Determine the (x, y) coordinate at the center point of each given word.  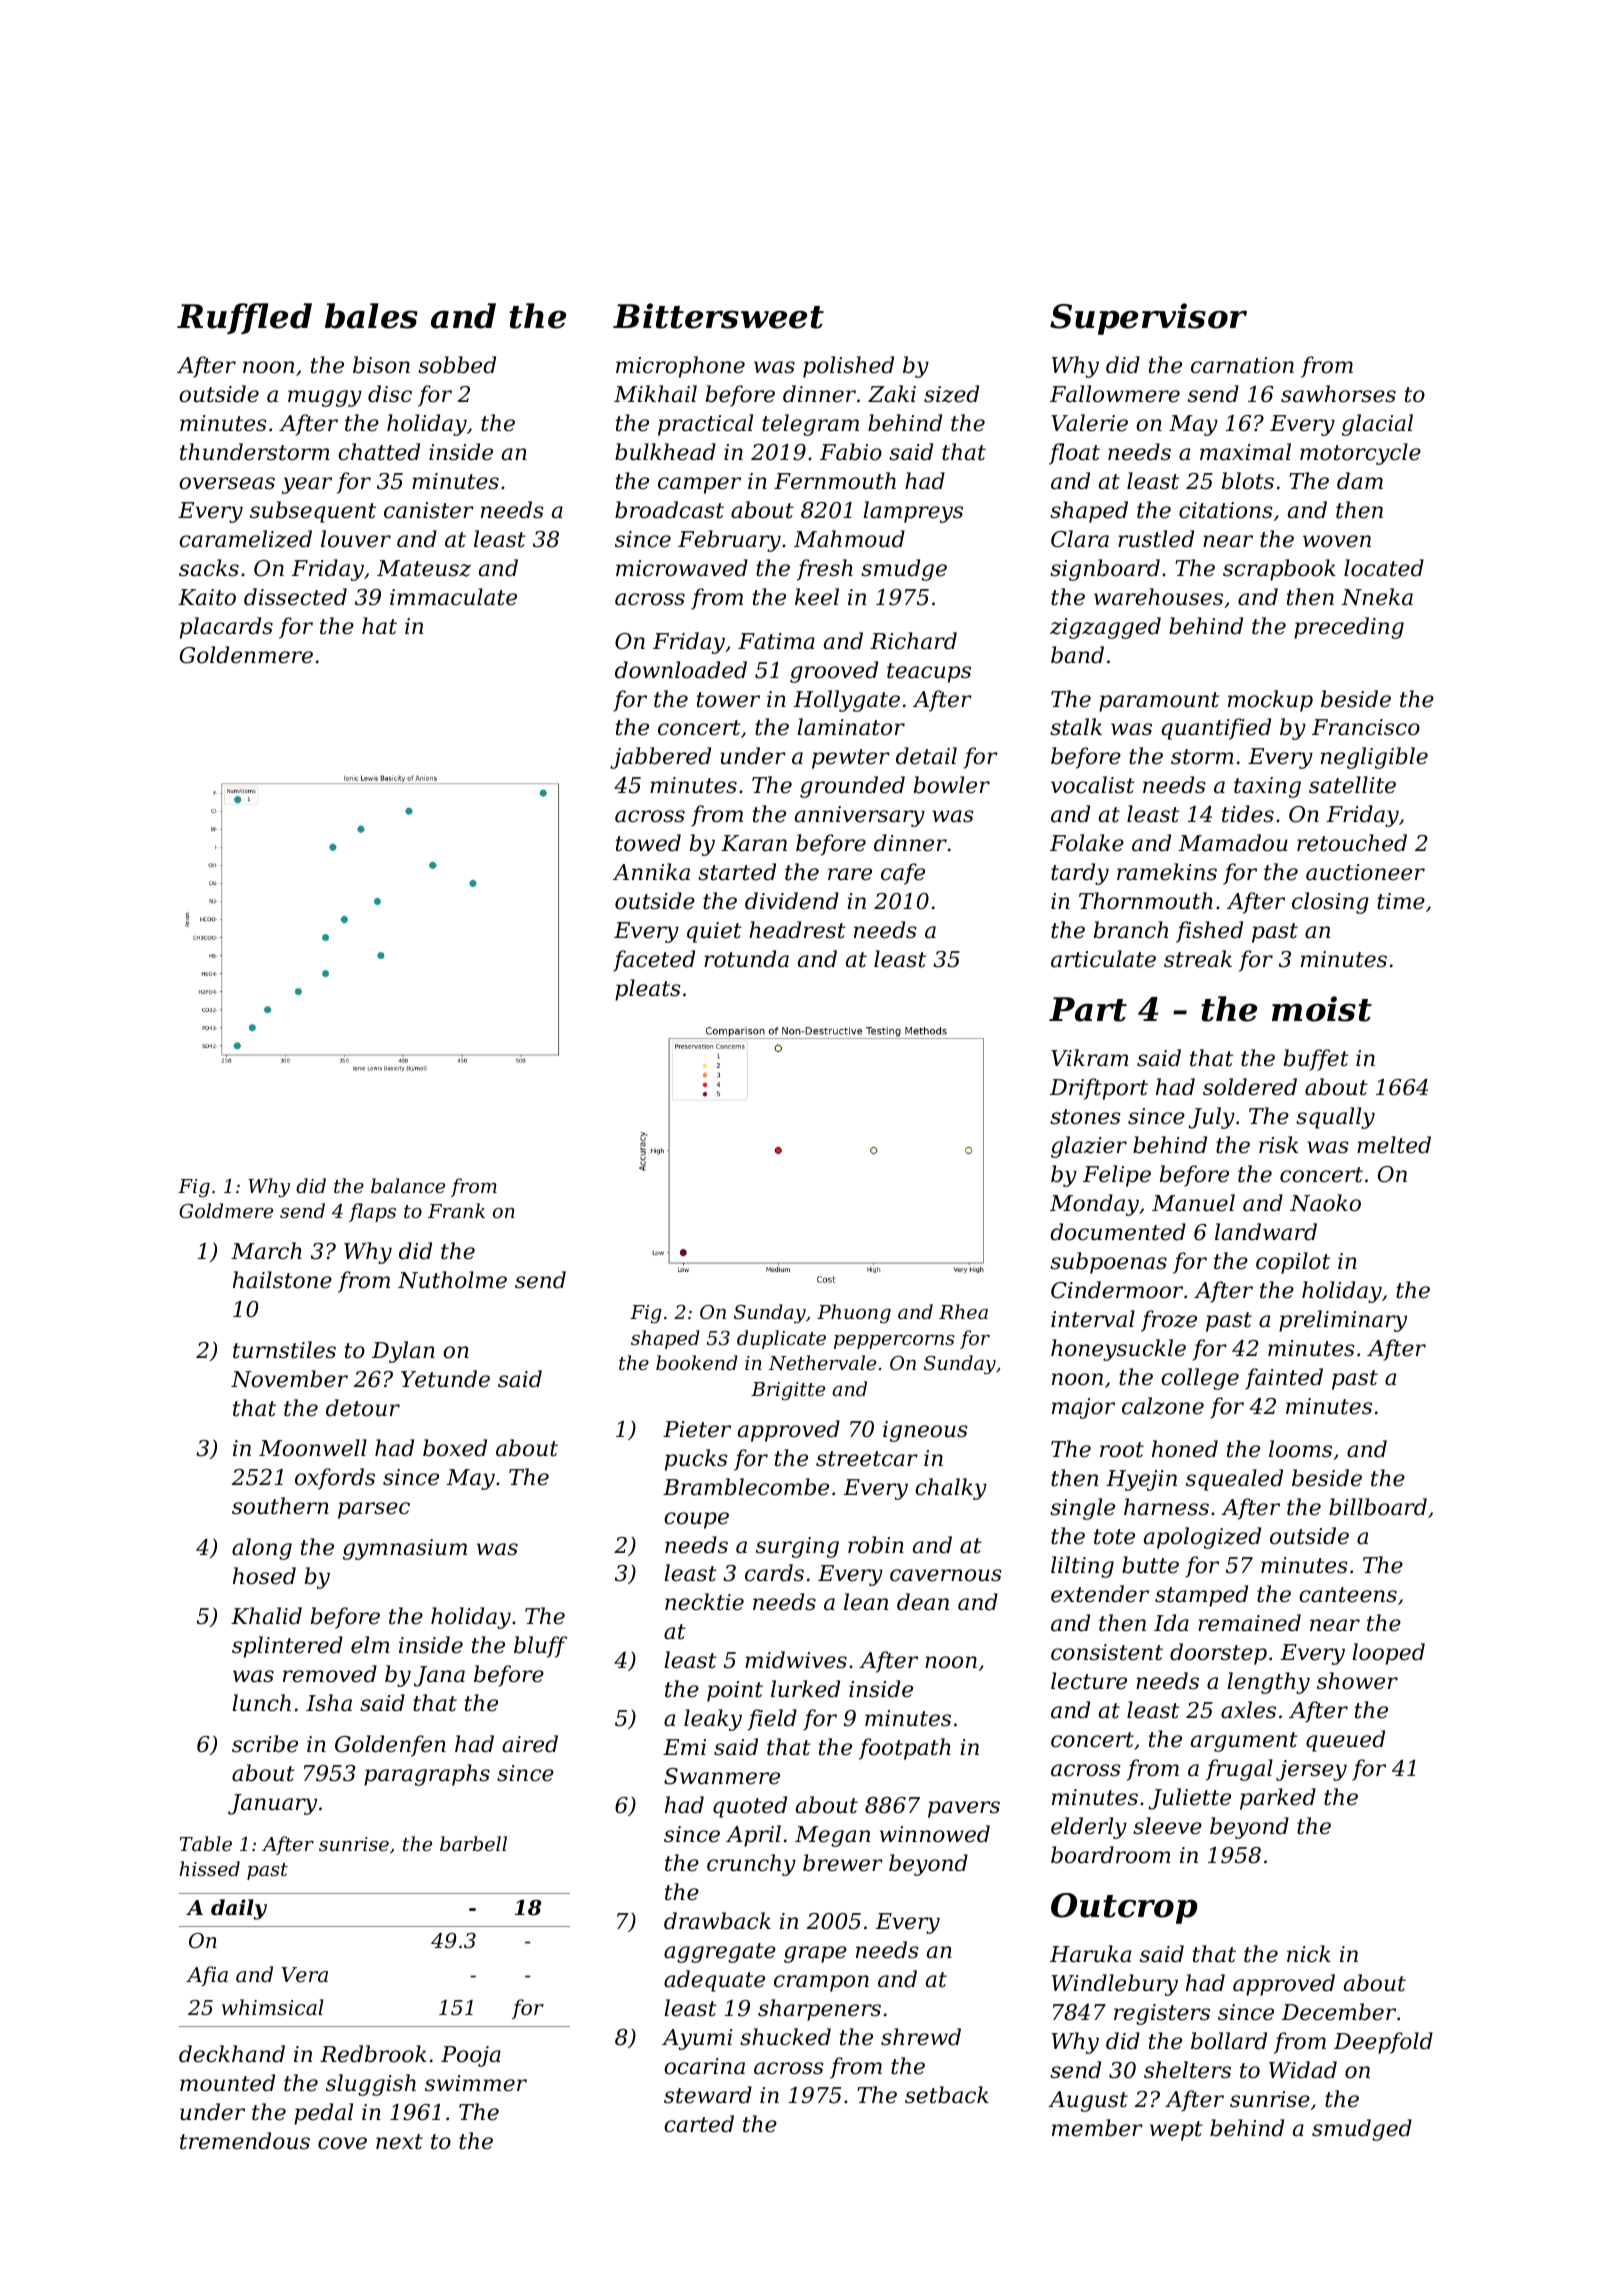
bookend (697, 1362)
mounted (227, 2083)
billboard (1378, 1507)
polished (848, 367)
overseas (227, 483)
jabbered (660, 758)
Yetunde (445, 1379)
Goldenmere (246, 655)
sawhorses (1338, 394)
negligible (1374, 758)
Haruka (1090, 1954)
